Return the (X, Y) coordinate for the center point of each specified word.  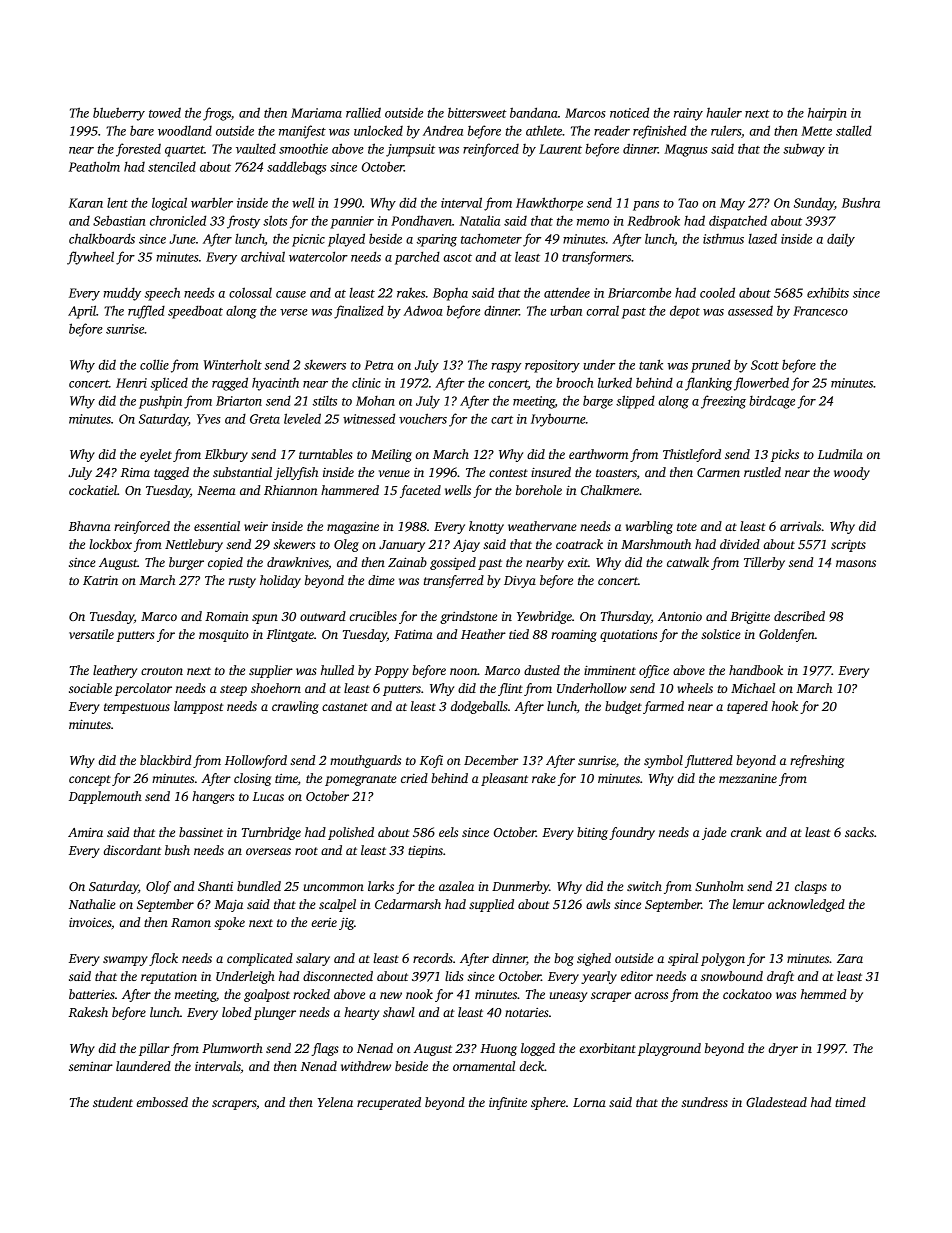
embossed (162, 1102)
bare (142, 130)
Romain (227, 616)
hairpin (827, 114)
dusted (542, 670)
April (82, 312)
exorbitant (608, 1048)
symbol (663, 761)
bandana (534, 112)
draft (780, 977)
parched (417, 258)
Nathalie (92, 904)
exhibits (828, 292)
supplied (491, 905)
